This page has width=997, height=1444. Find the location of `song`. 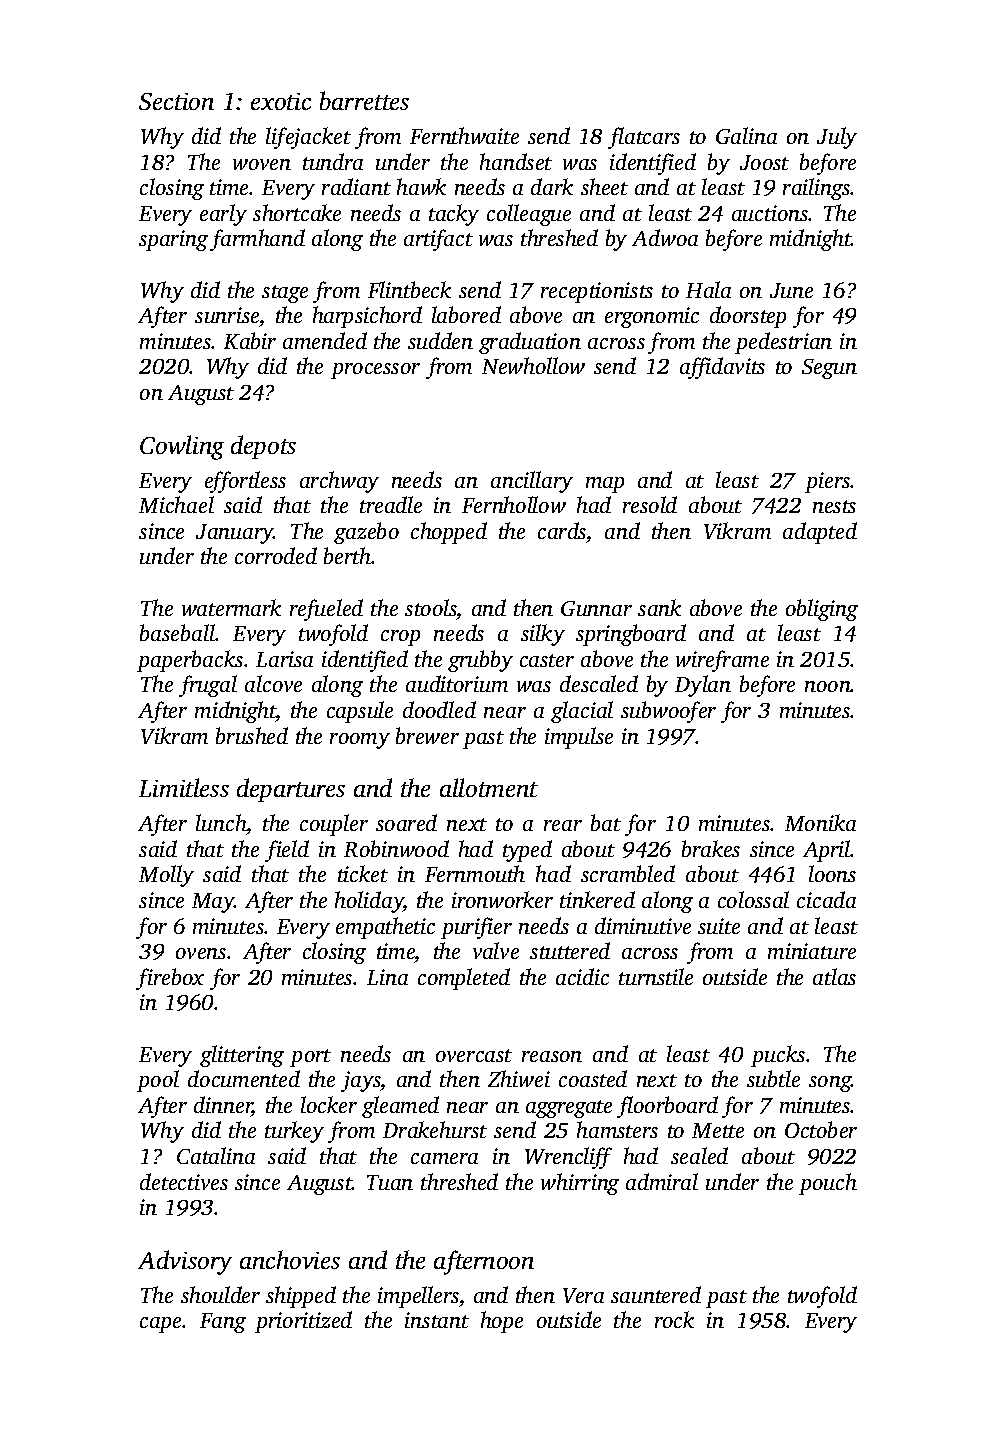

song is located at coordinates (830, 1084).
